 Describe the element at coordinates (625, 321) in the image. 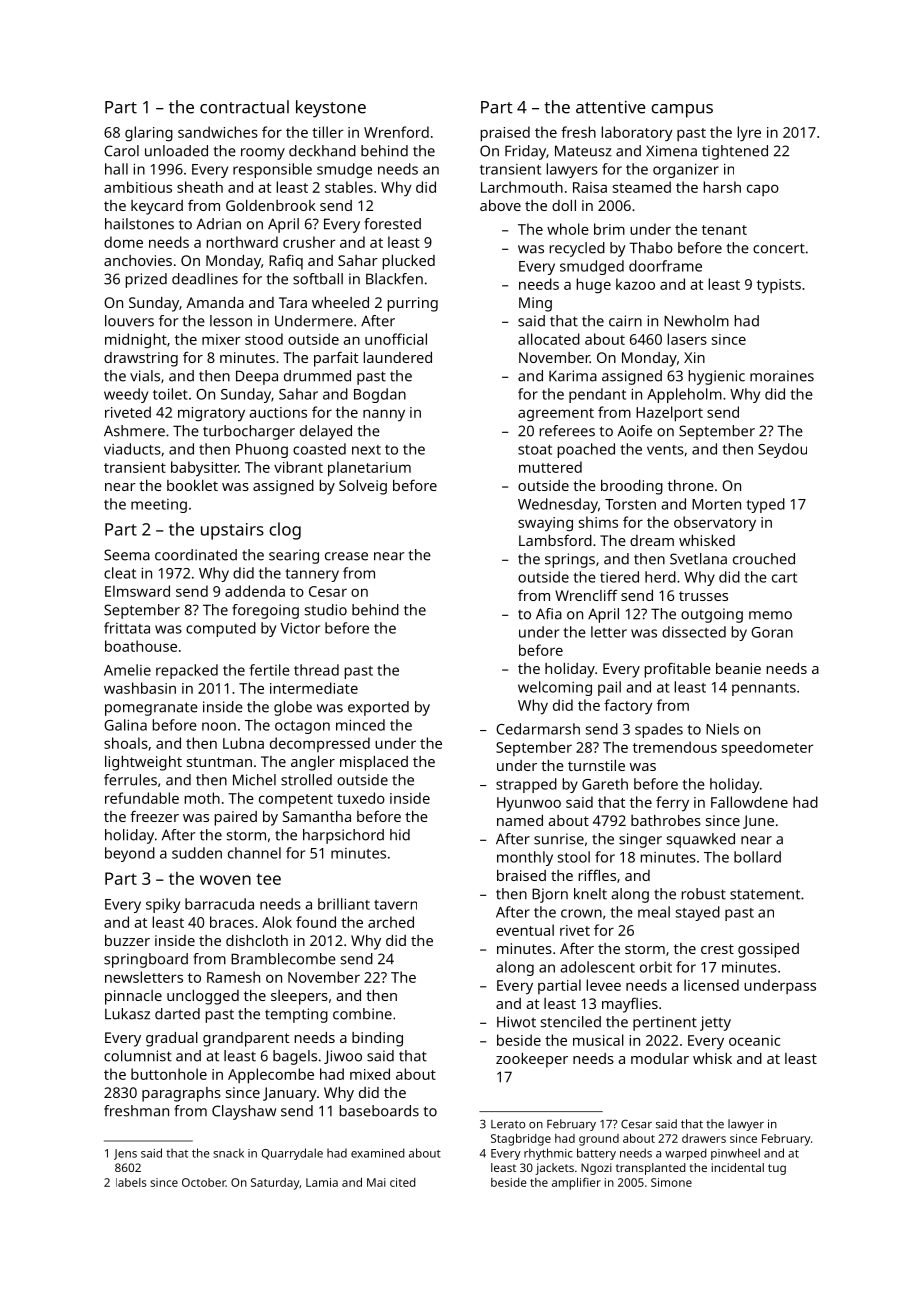

I see `cairn` at that location.
